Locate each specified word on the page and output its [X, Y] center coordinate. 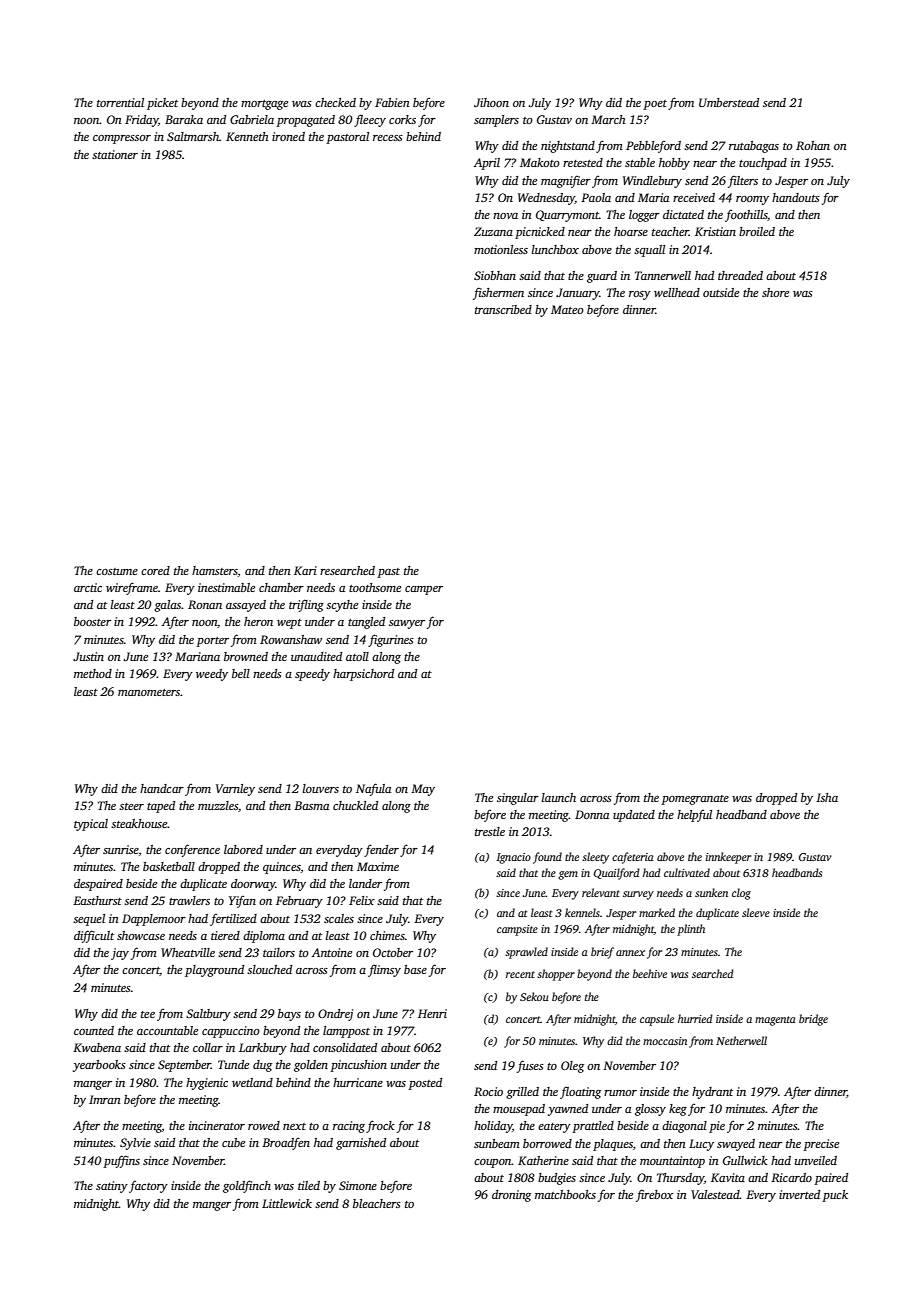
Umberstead [729, 102]
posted [425, 1084]
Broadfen [286, 1143]
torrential [120, 102]
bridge [813, 1020]
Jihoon [491, 102]
